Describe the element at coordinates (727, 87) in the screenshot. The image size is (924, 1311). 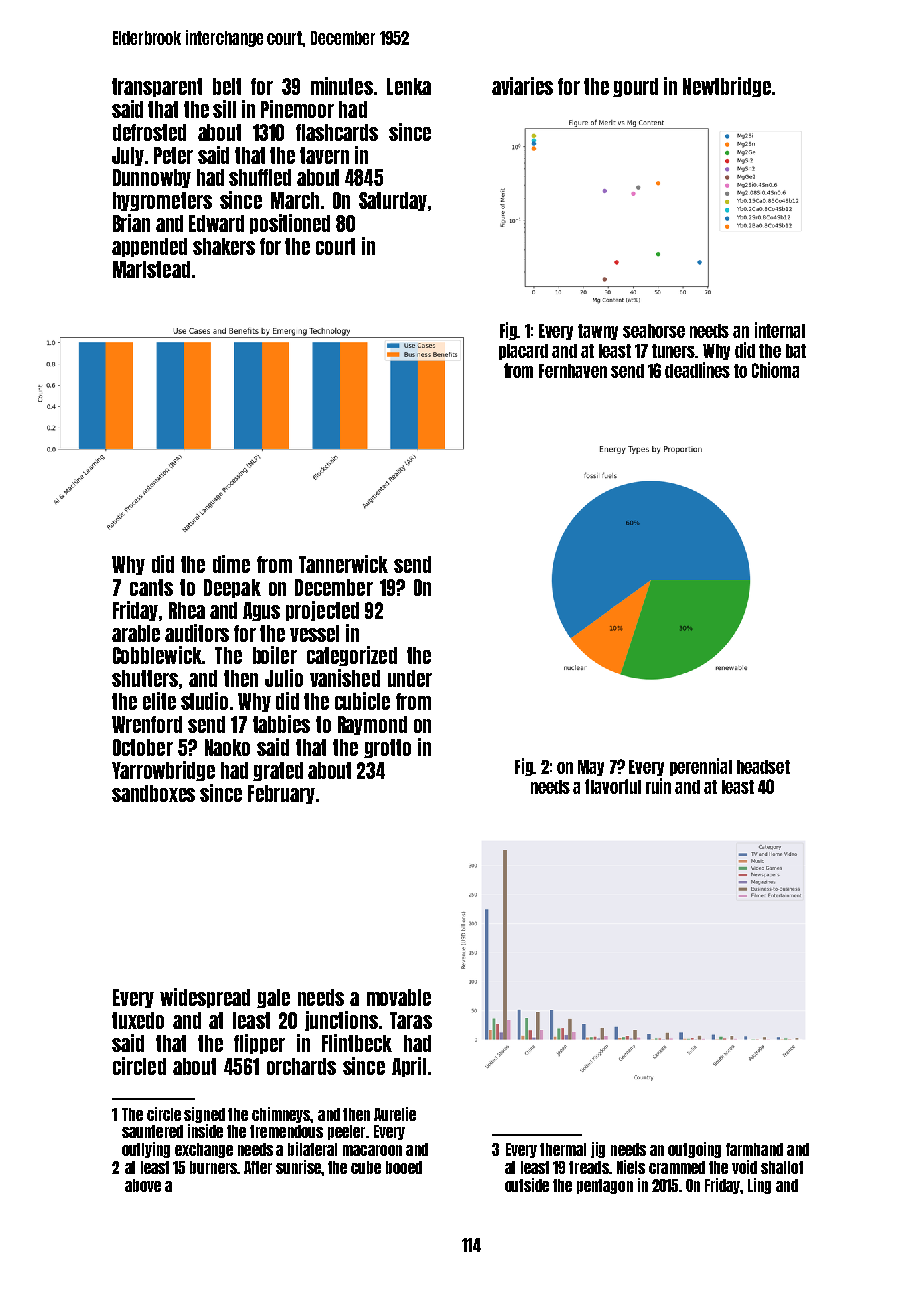
I see `Newtbridge` at that location.
